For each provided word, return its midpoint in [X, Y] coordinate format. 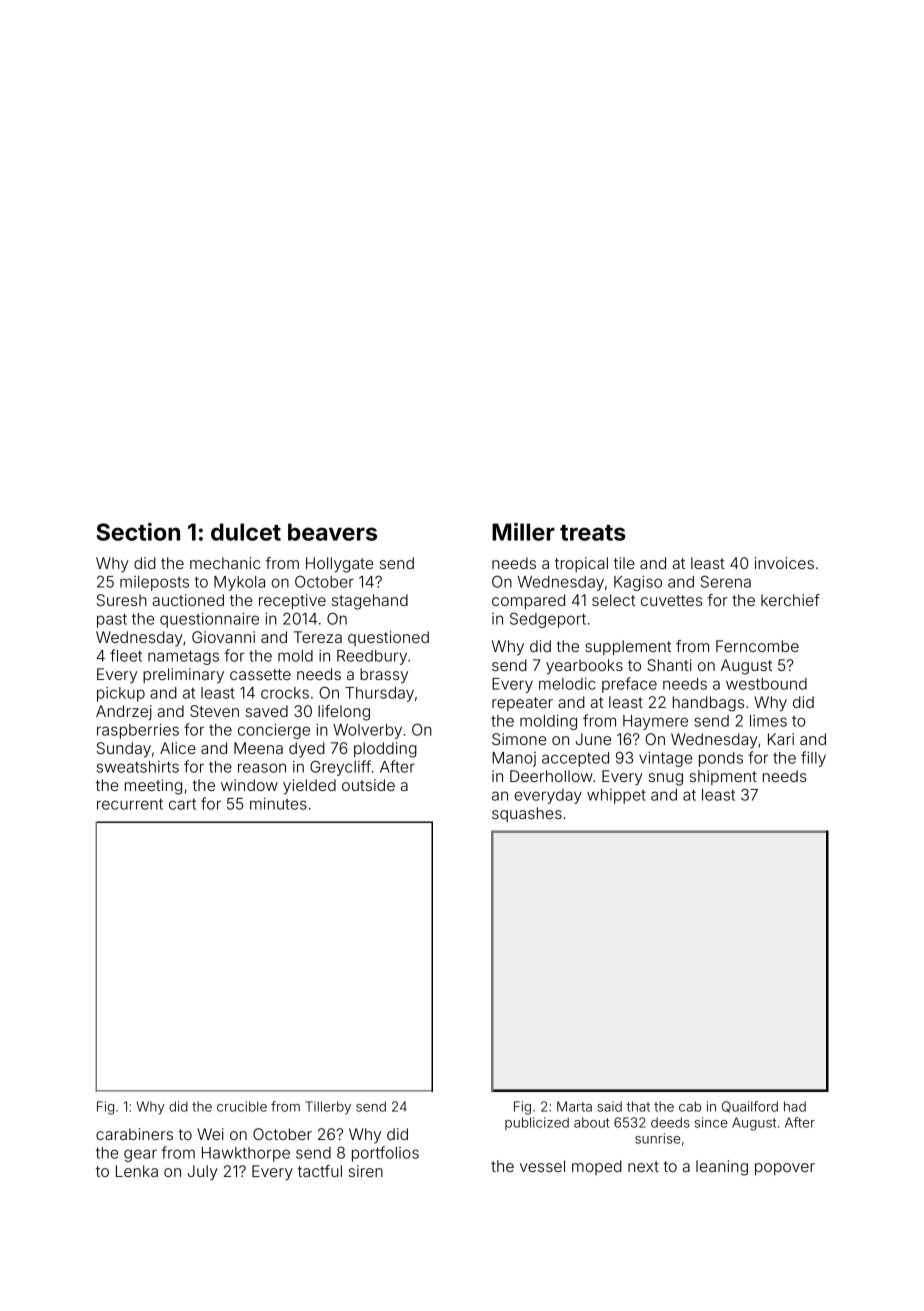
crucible [242, 1106]
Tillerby [328, 1108]
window [249, 785]
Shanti [669, 665]
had [795, 1106]
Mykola [239, 583]
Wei [210, 1134]
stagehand [370, 602]
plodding [385, 750]
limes [768, 721]
